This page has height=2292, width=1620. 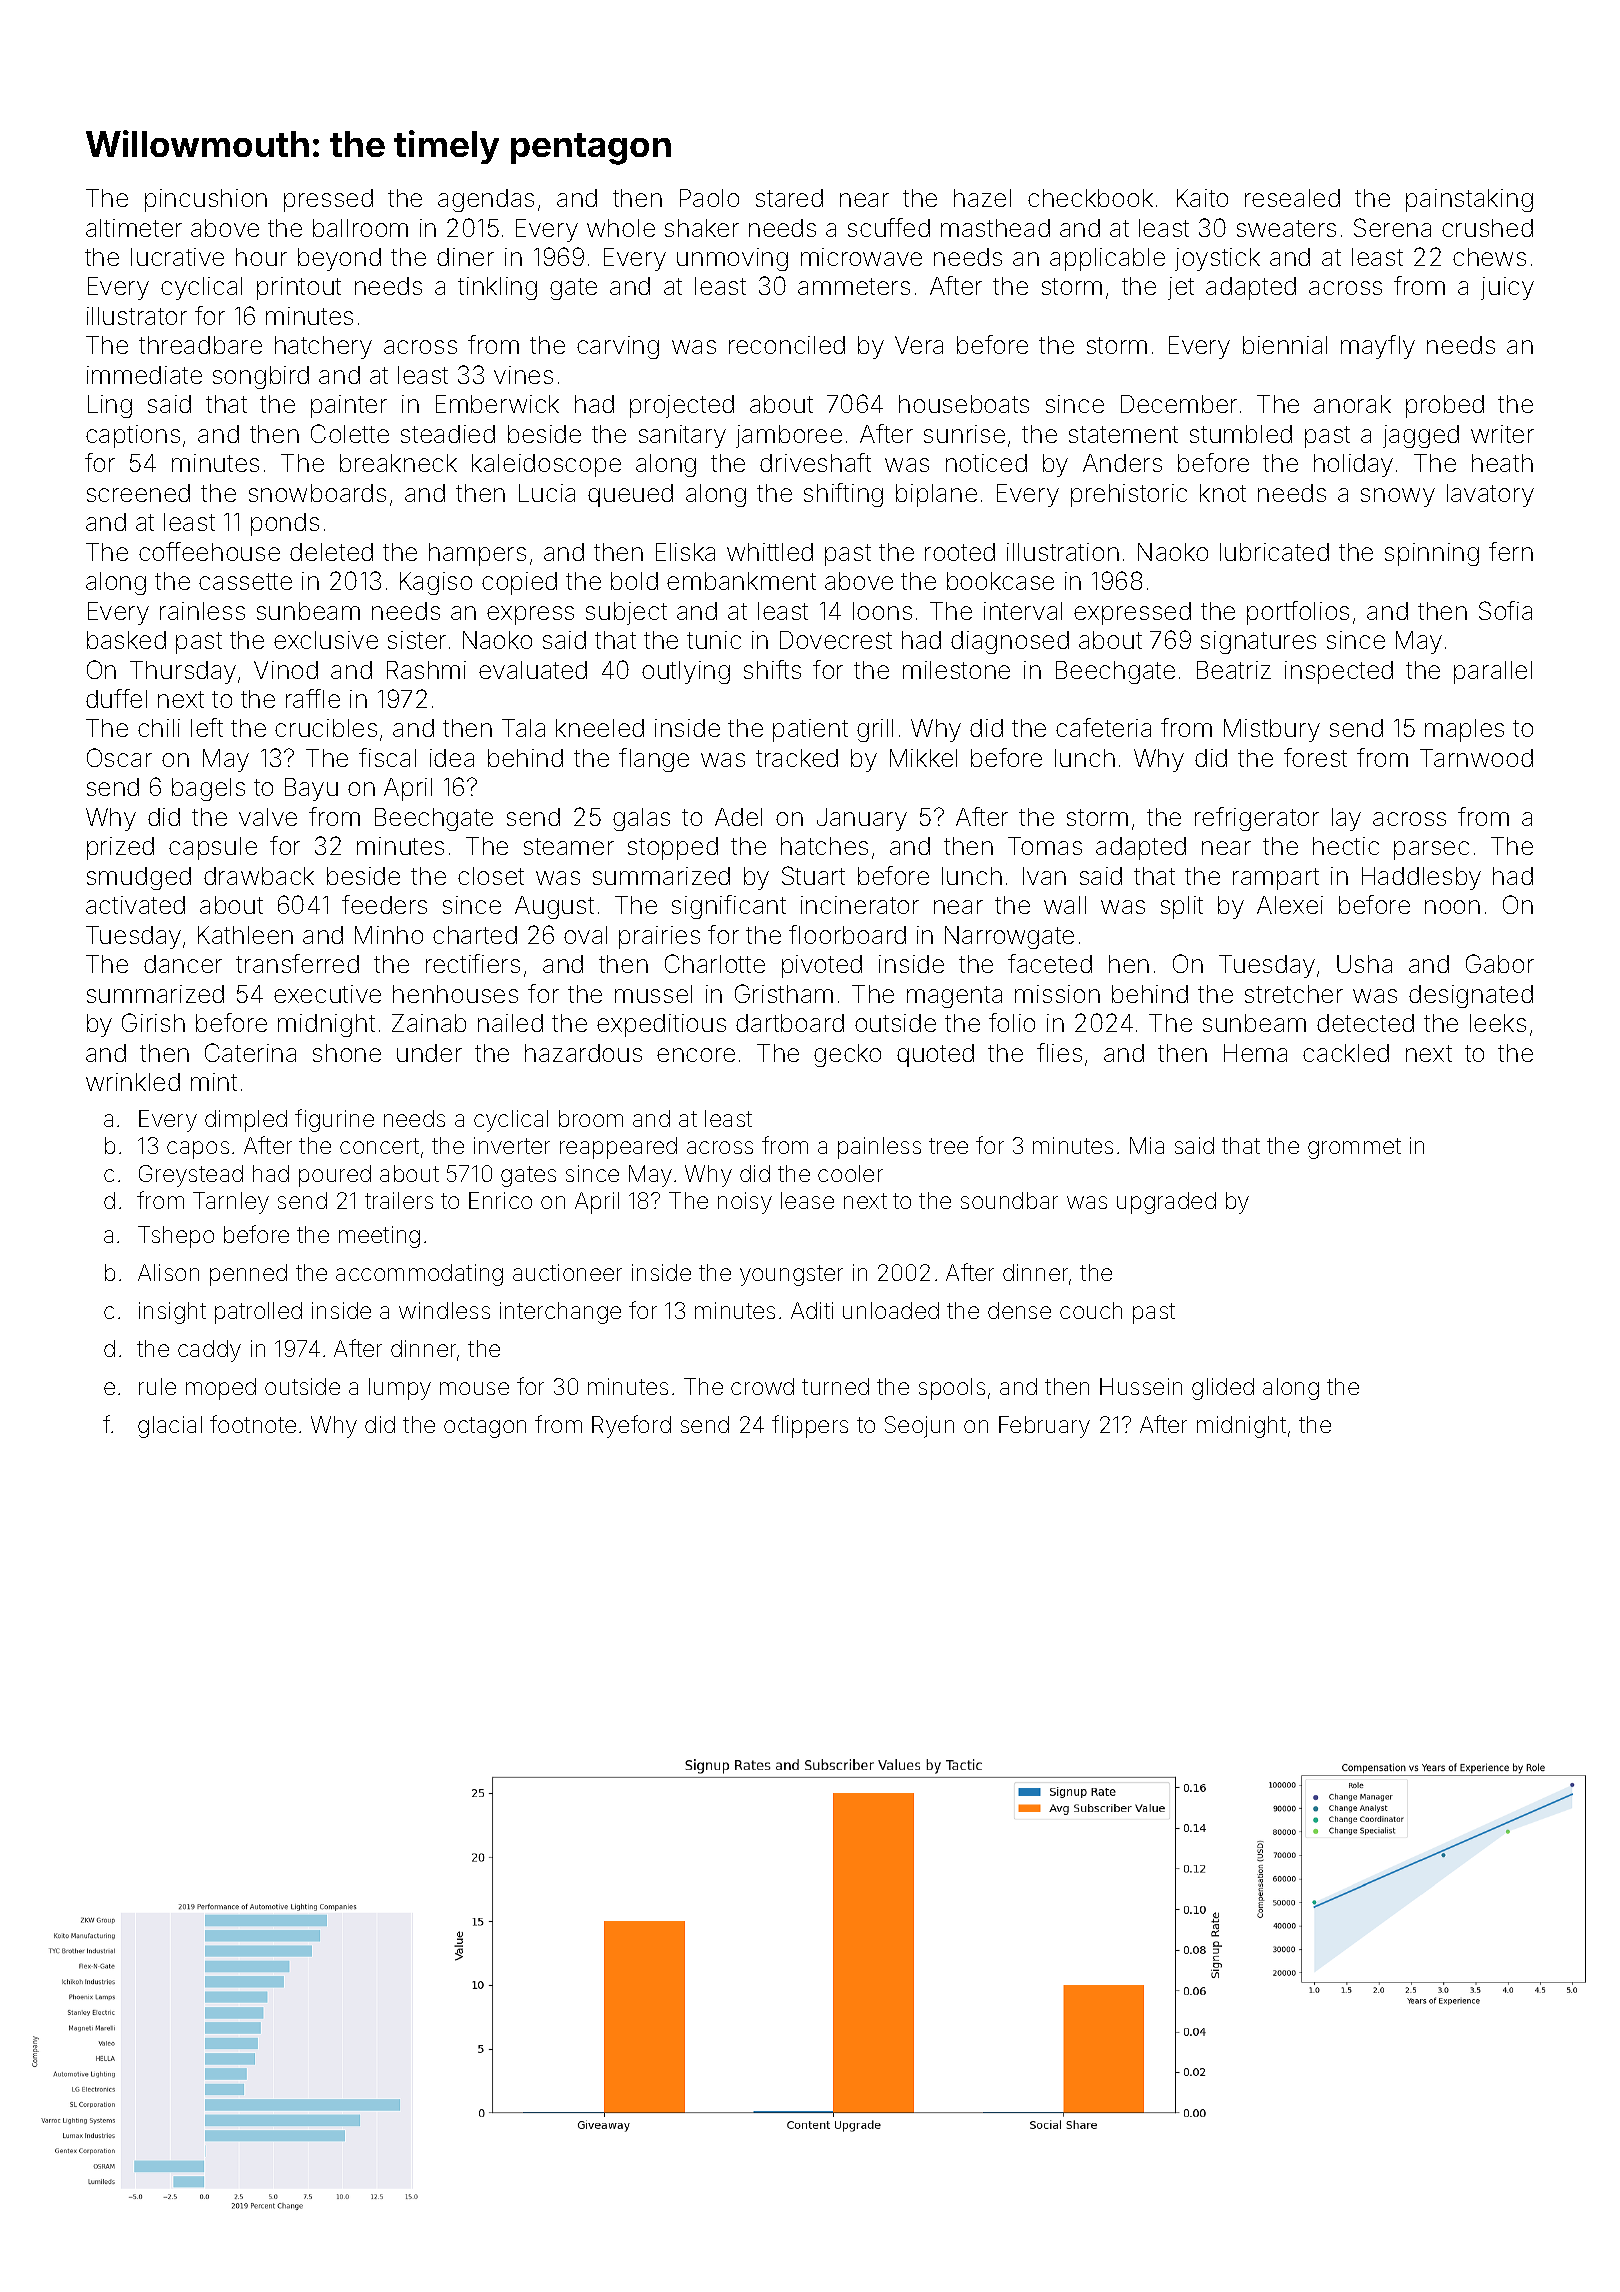 I want to click on glacial, so click(x=170, y=1427).
